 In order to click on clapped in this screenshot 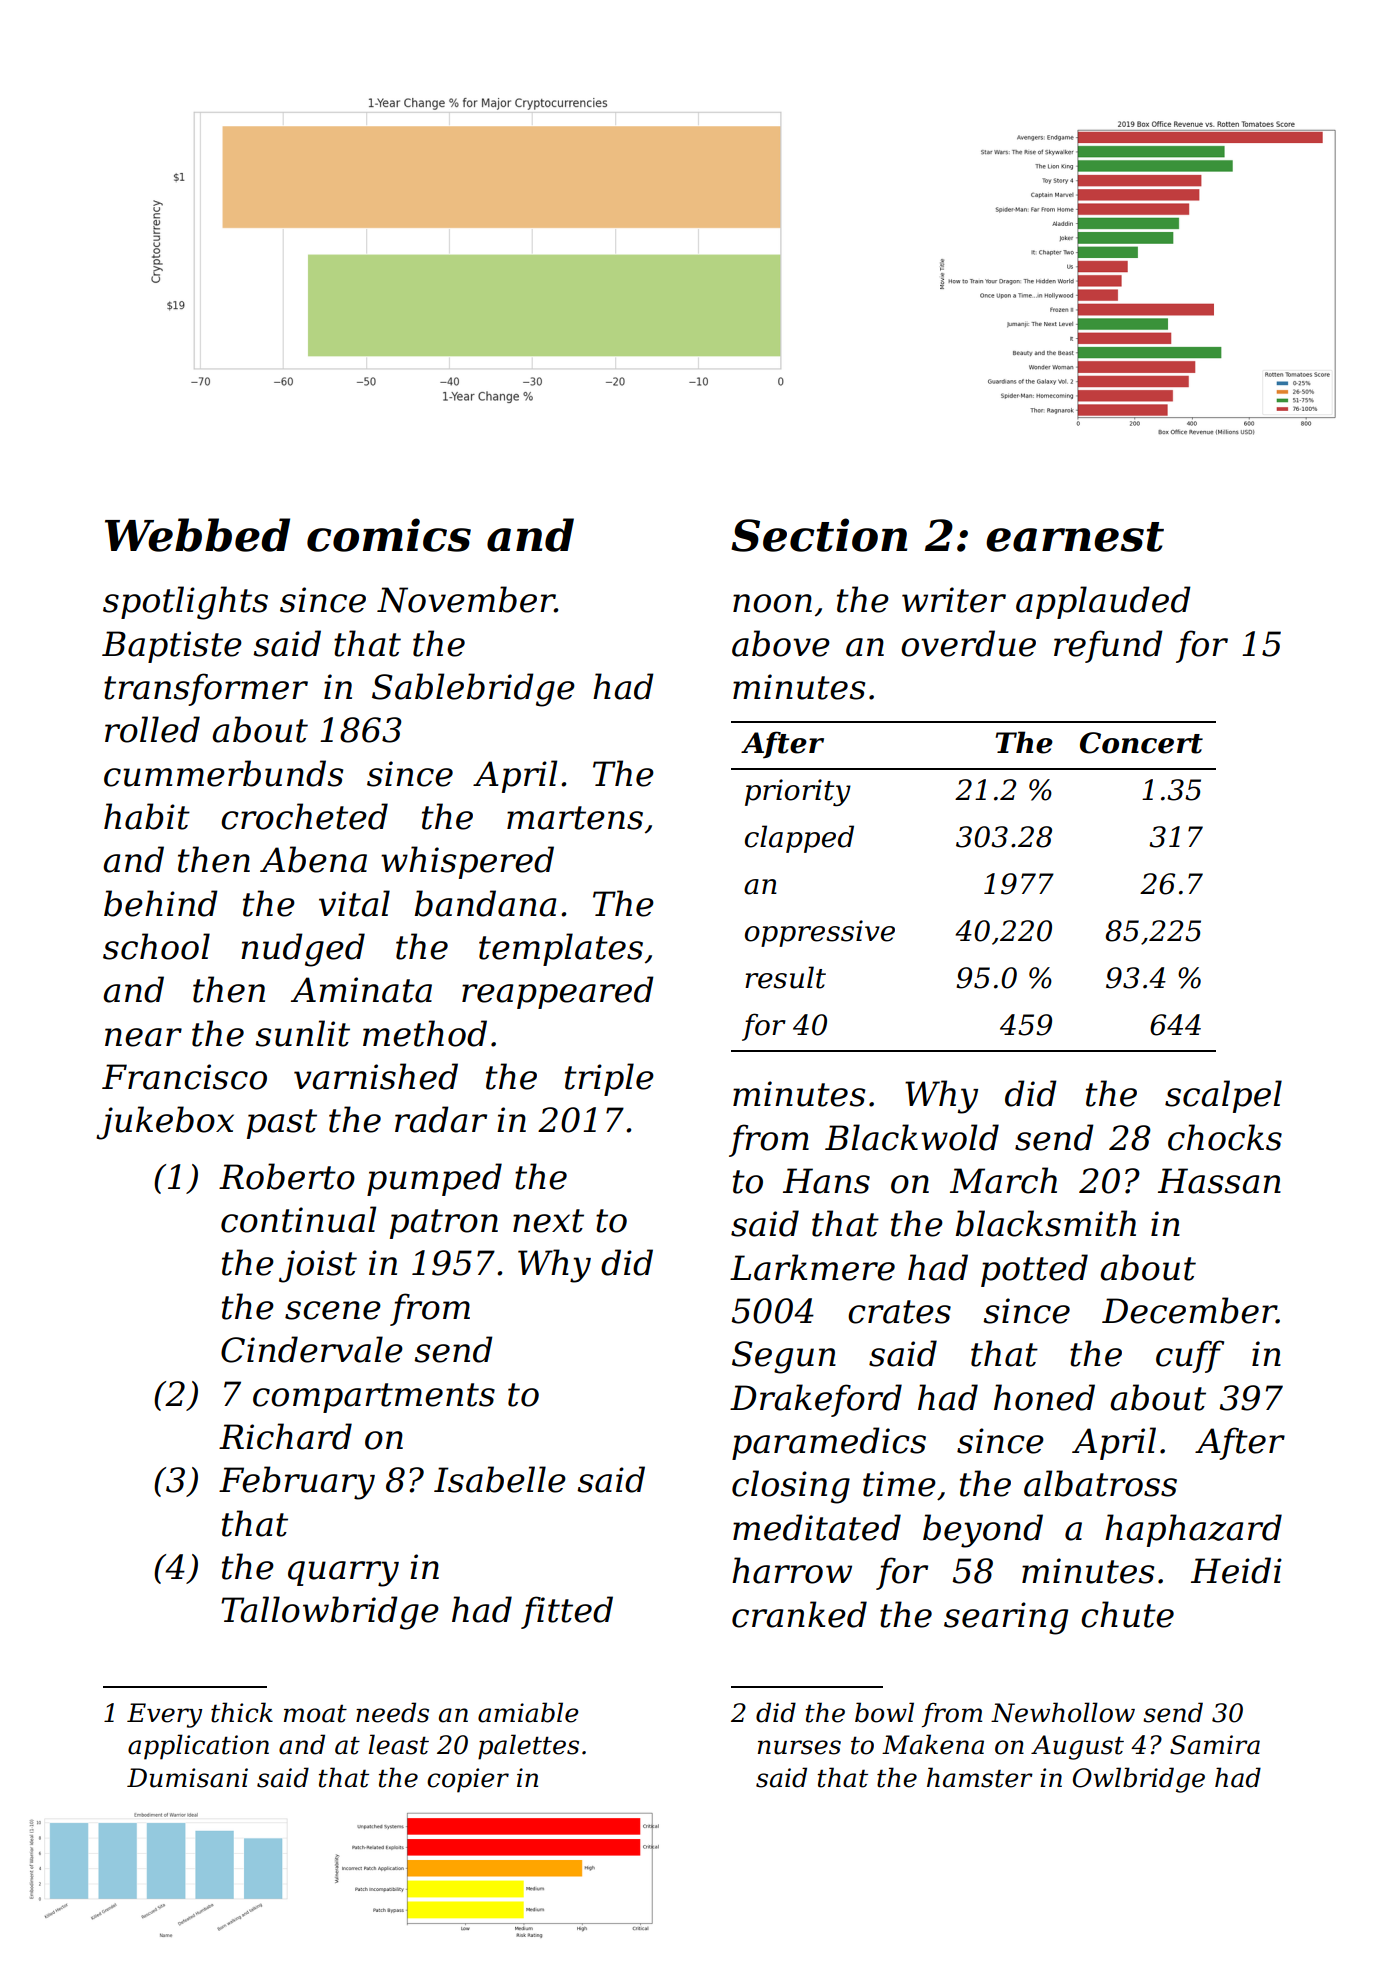, I will do `click(799, 839)`.
